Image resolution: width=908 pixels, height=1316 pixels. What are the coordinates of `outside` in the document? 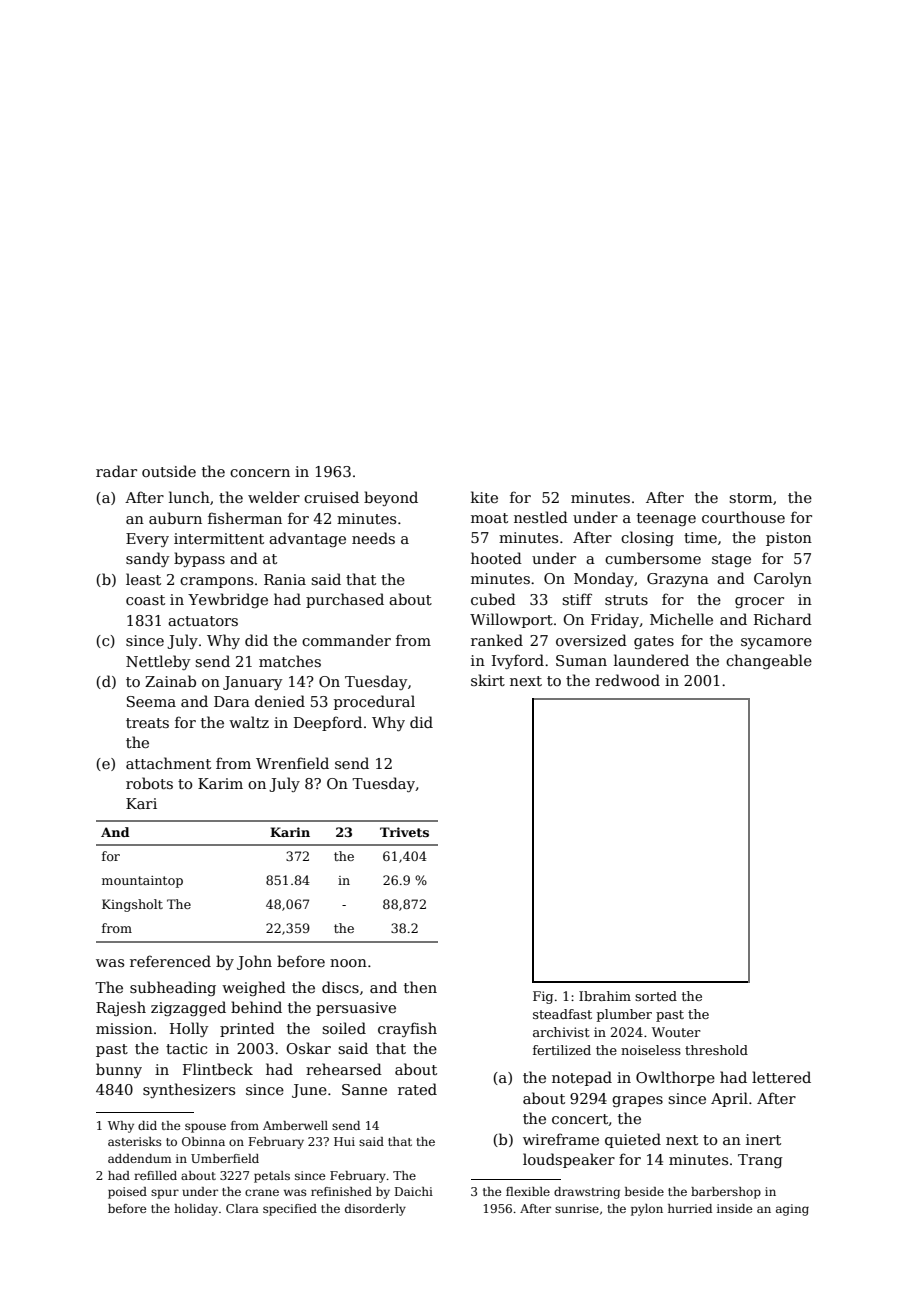 It's located at (169, 471).
